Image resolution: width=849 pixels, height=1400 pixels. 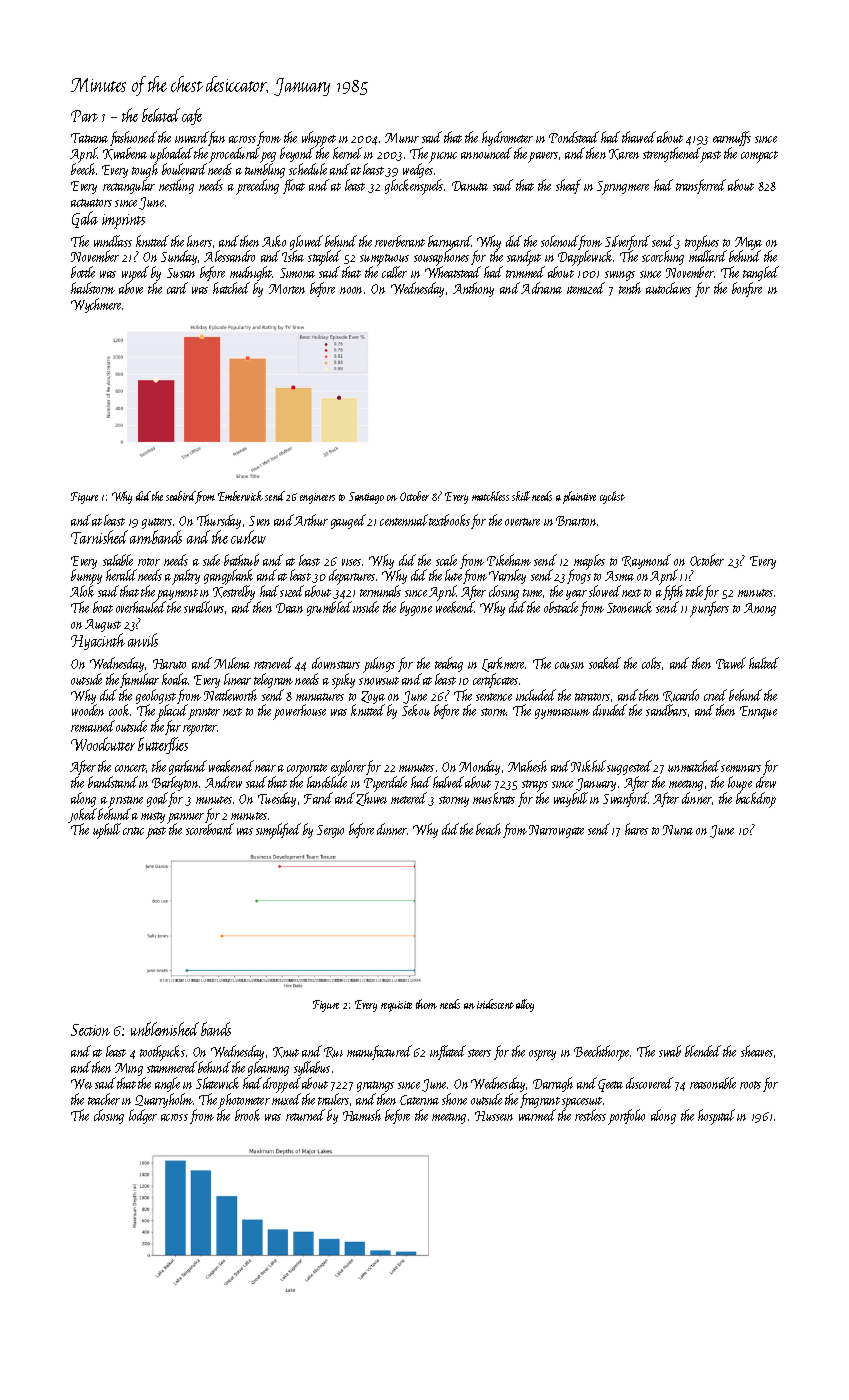 I want to click on belated, so click(x=161, y=115).
